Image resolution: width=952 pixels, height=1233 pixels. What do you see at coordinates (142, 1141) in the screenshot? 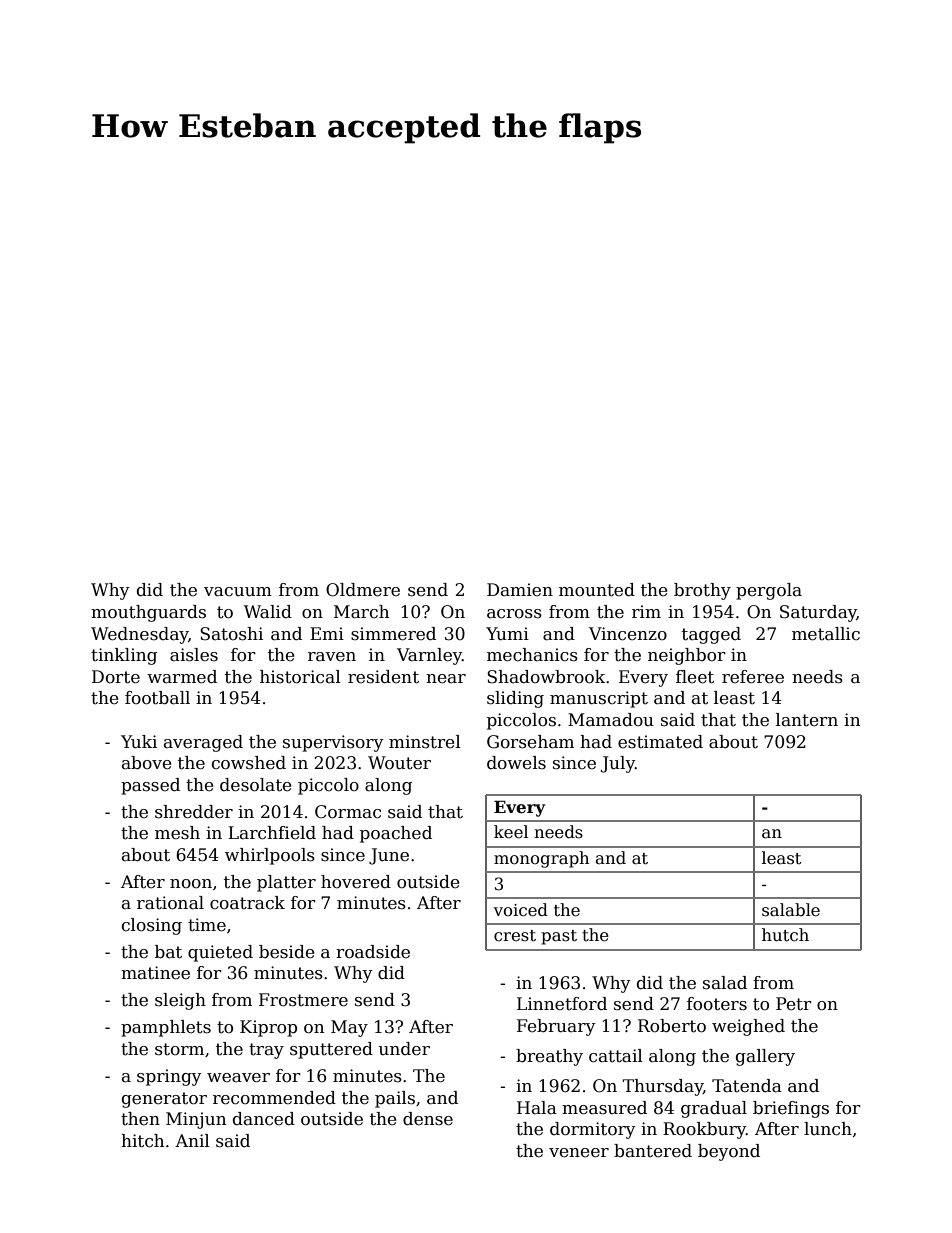
I see `hitch` at bounding box center [142, 1141].
